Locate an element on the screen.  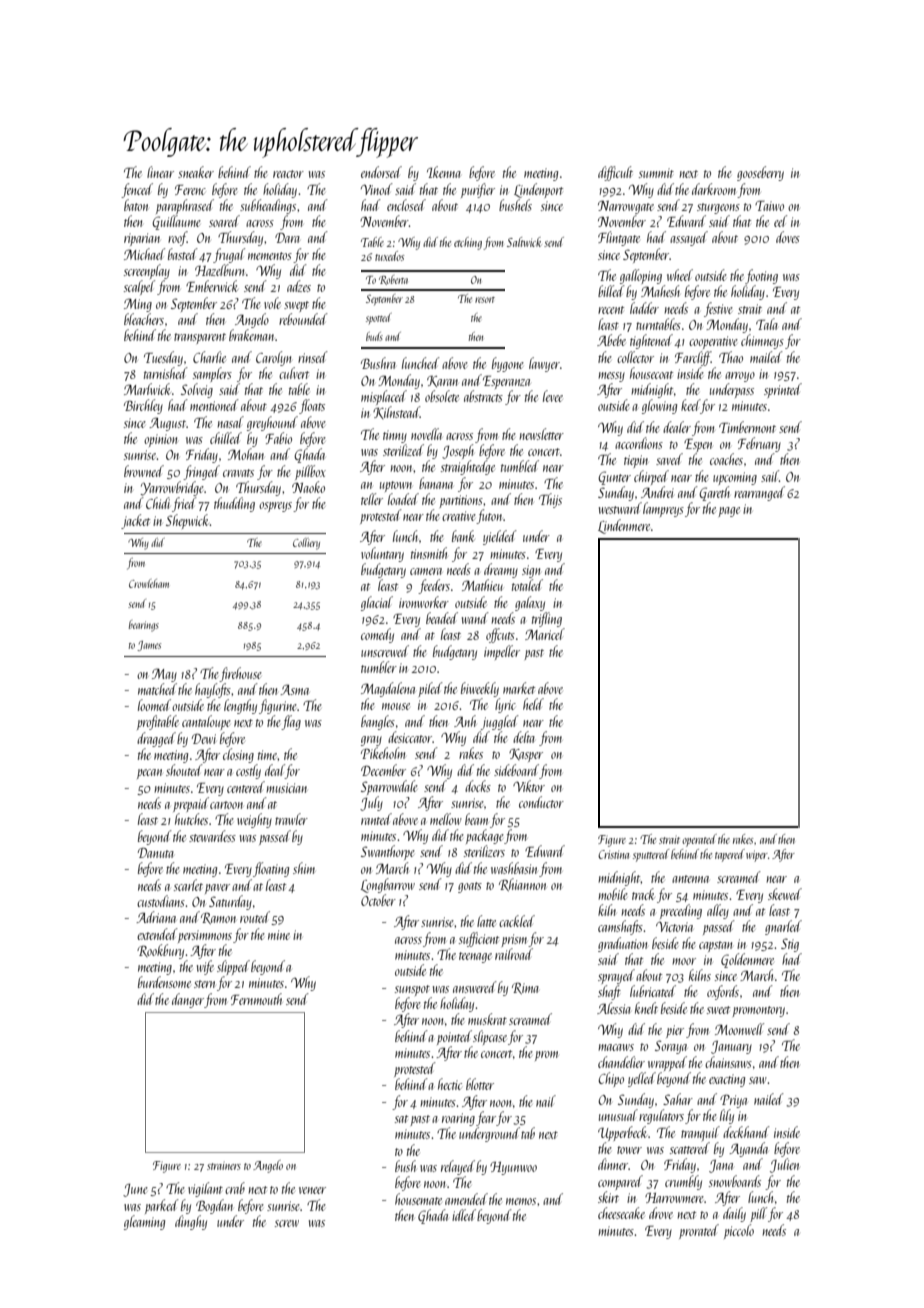
tumbler is located at coordinates (379, 667).
